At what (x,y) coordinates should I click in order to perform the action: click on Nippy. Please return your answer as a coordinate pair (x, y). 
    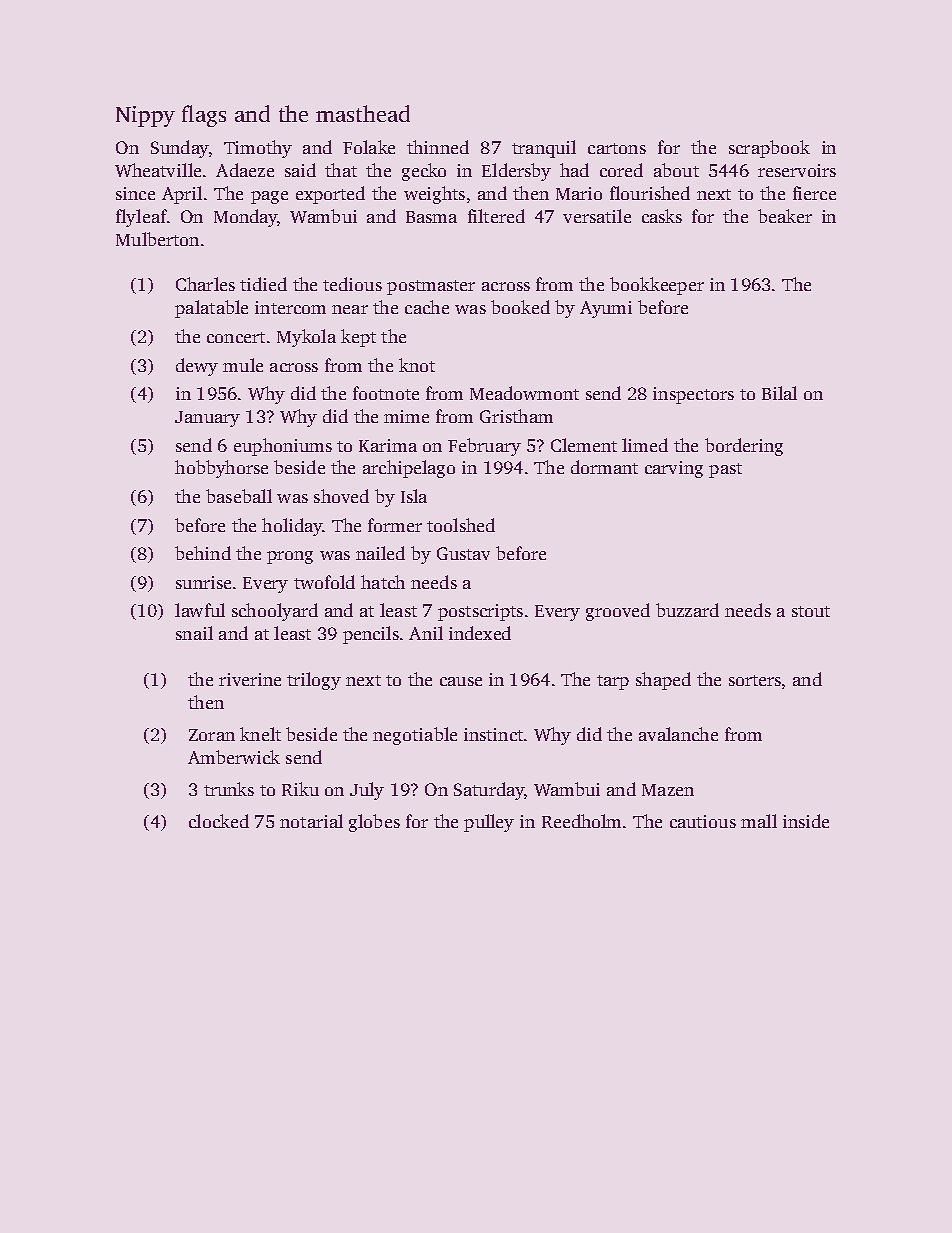
    Looking at the image, I should click on (145, 116).
